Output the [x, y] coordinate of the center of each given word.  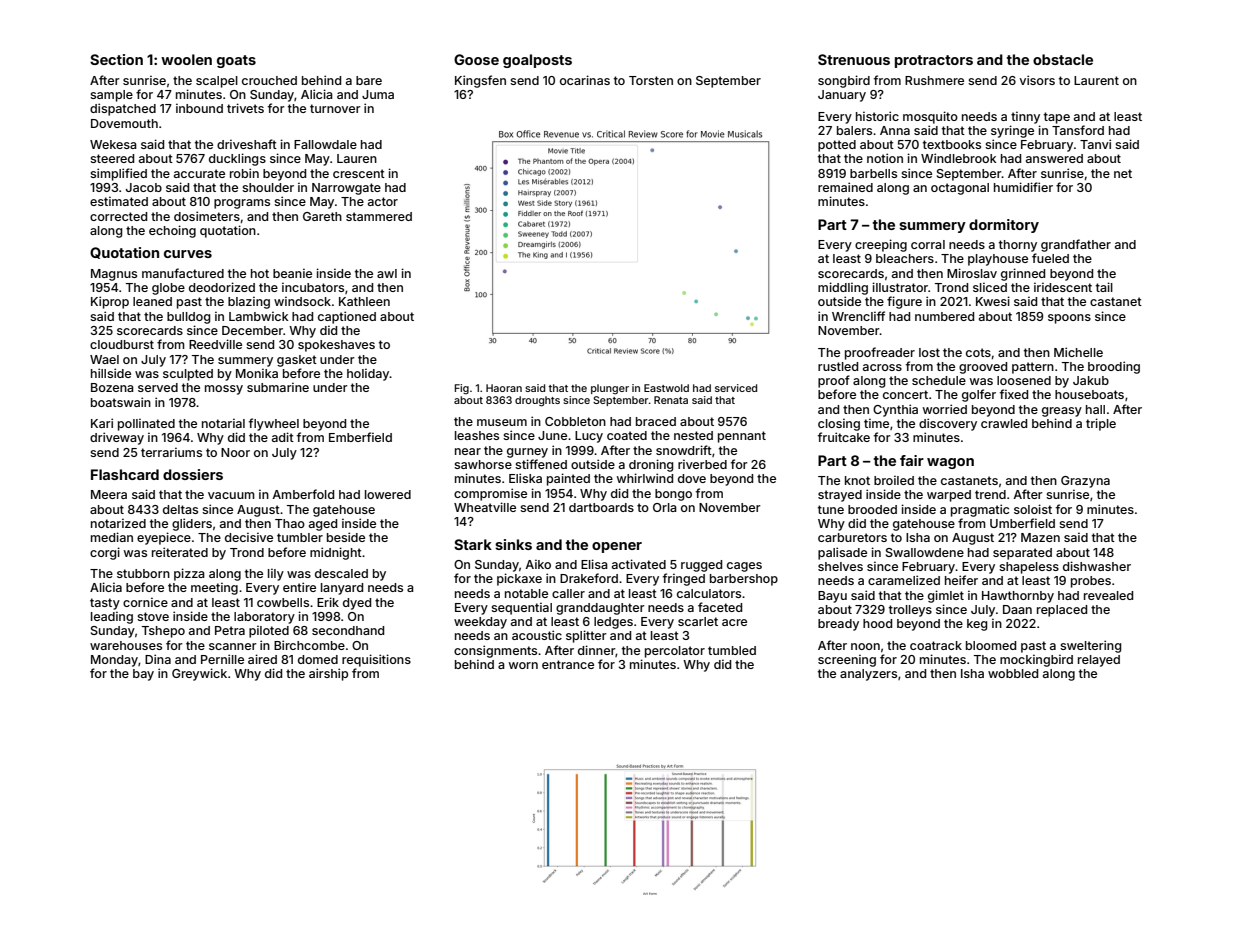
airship [328, 674]
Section [116, 59]
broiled [894, 480]
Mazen [1040, 537]
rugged [701, 566]
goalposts [537, 61]
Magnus [114, 275]
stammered [379, 216]
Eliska [525, 478]
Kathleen [364, 301]
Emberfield [360, 437]
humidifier [1023, 187]
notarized [118, 523]
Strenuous [854, 59]
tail [1104, 287]
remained [845, 187]
